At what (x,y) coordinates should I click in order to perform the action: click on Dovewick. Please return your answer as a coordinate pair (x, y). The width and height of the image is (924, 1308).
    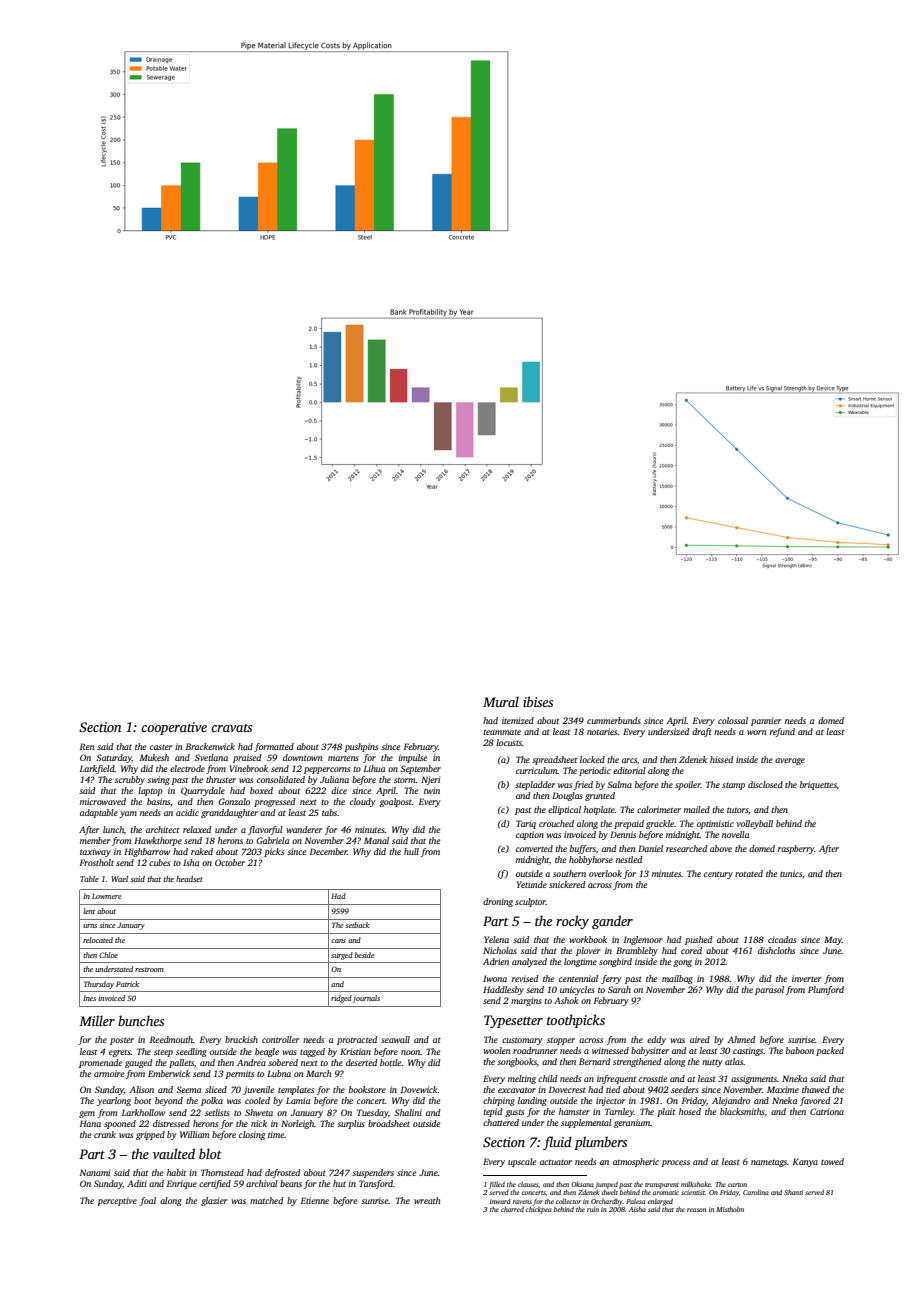
    Looking at the image, I should click on (419, 1089).
